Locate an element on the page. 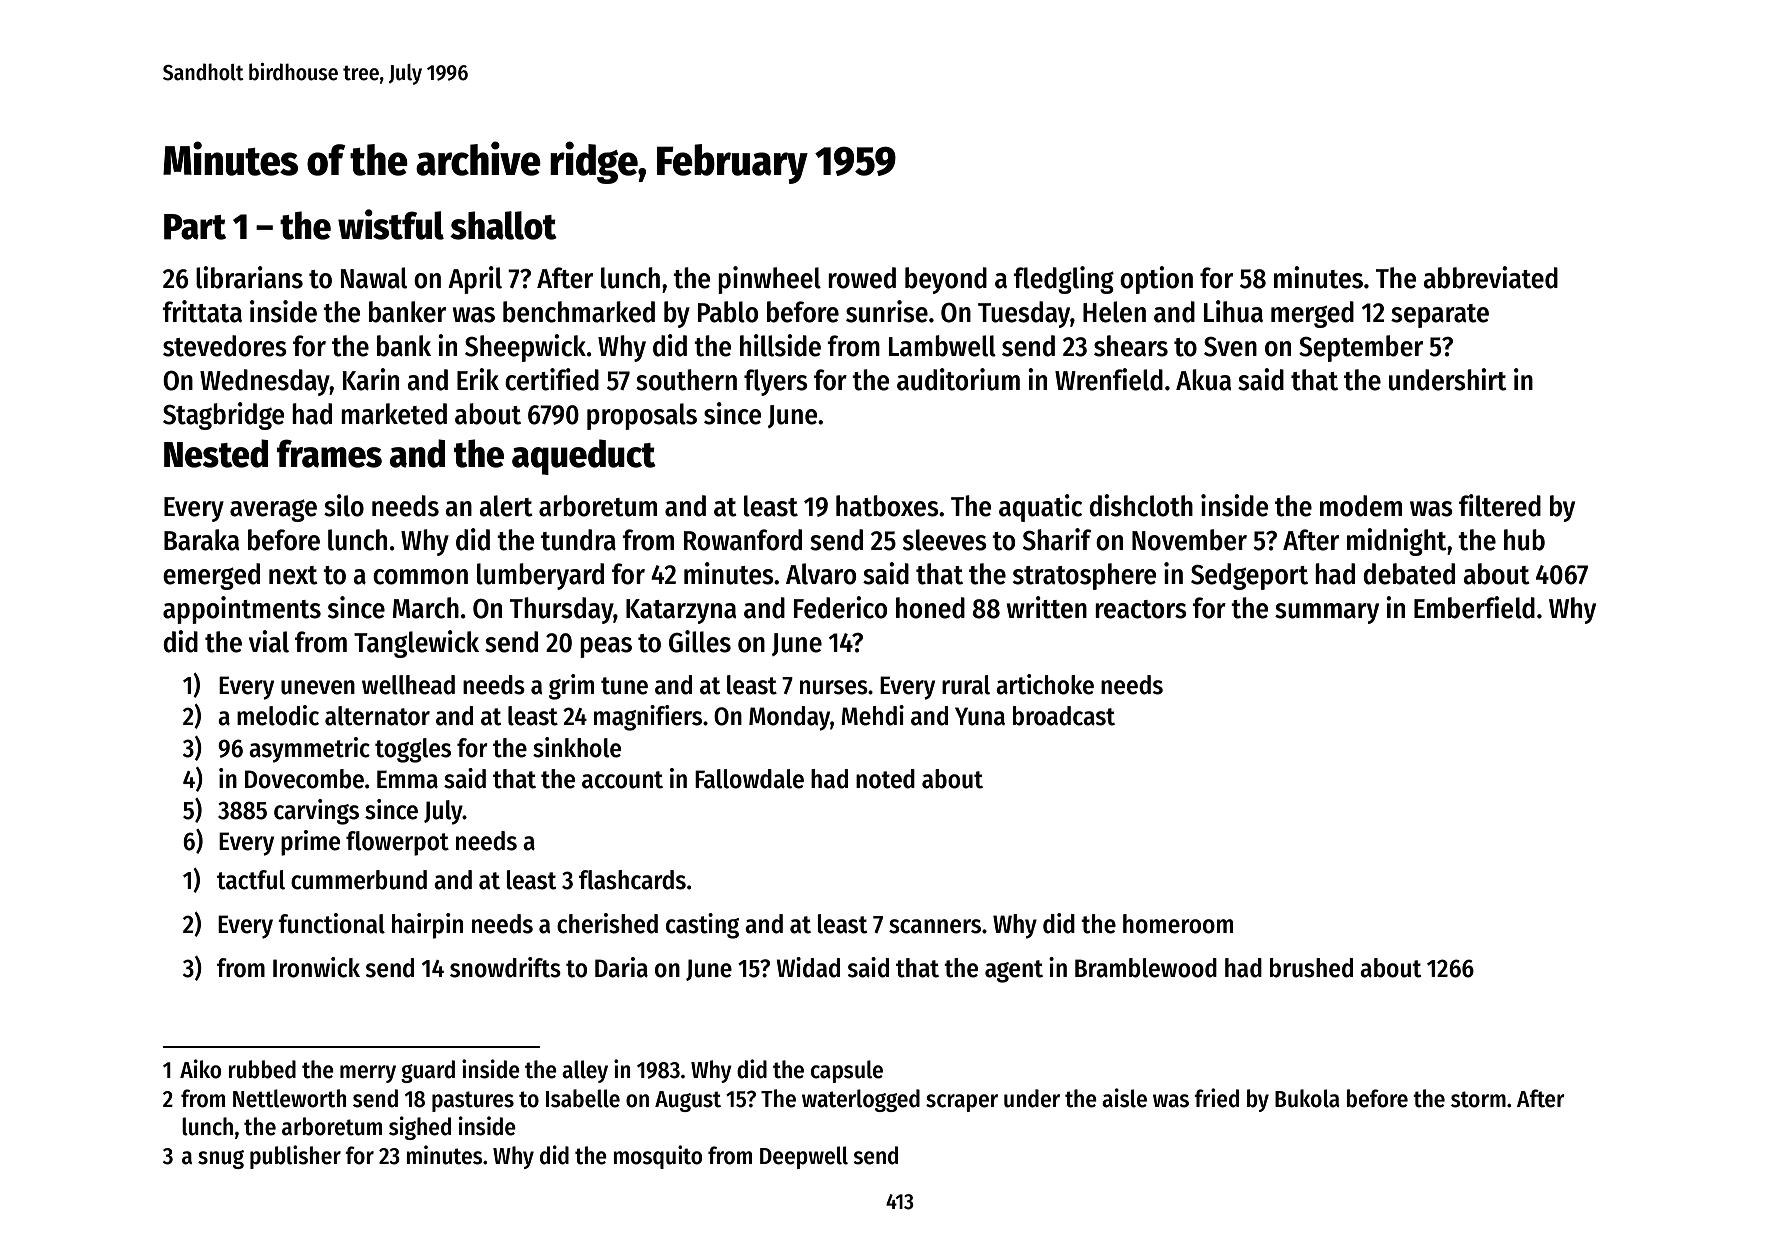  Bukola is located at coordinates (1307, 1098).
